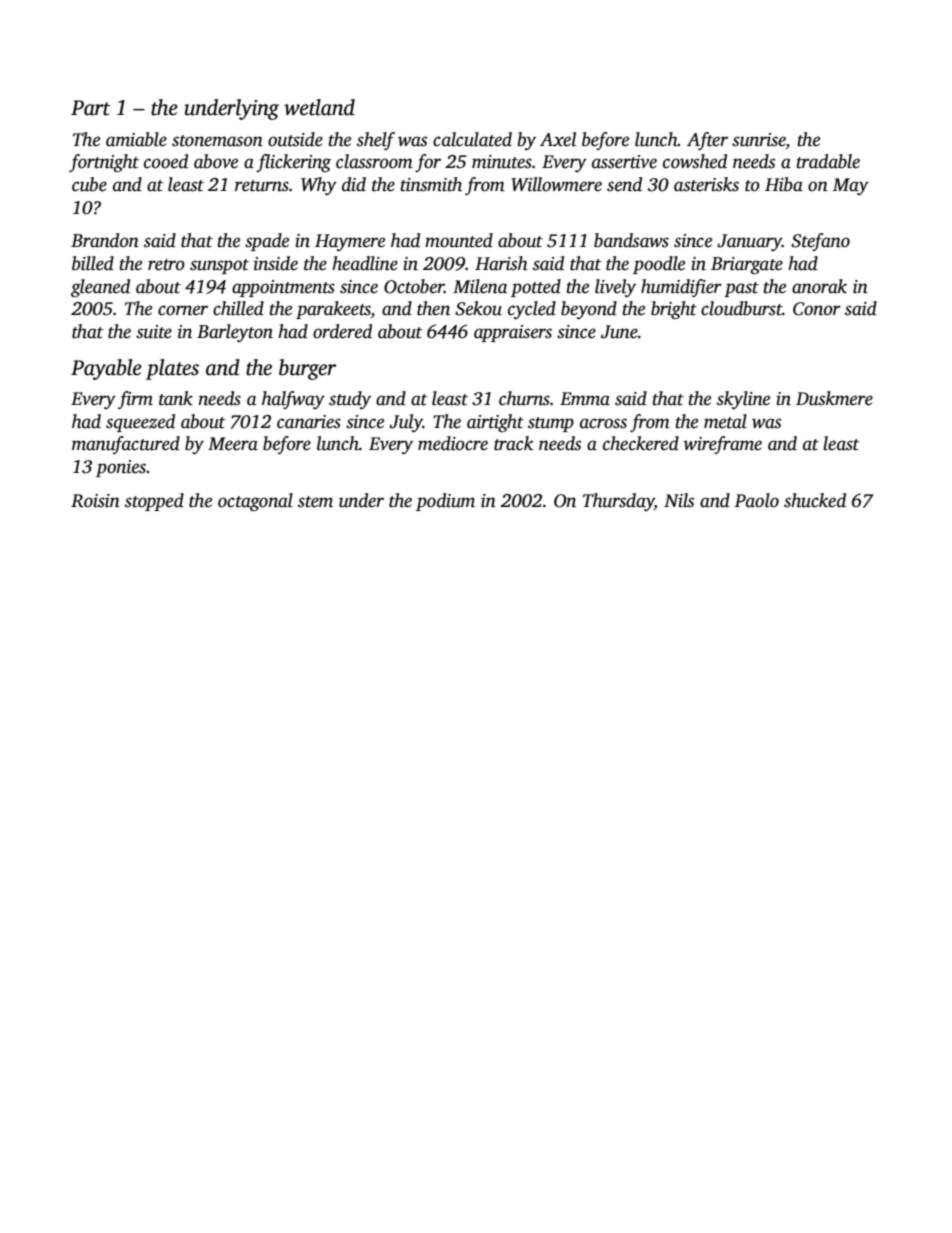  Describe the element at coordinates (817, 309) in the document. I see `Conor` at that location.
